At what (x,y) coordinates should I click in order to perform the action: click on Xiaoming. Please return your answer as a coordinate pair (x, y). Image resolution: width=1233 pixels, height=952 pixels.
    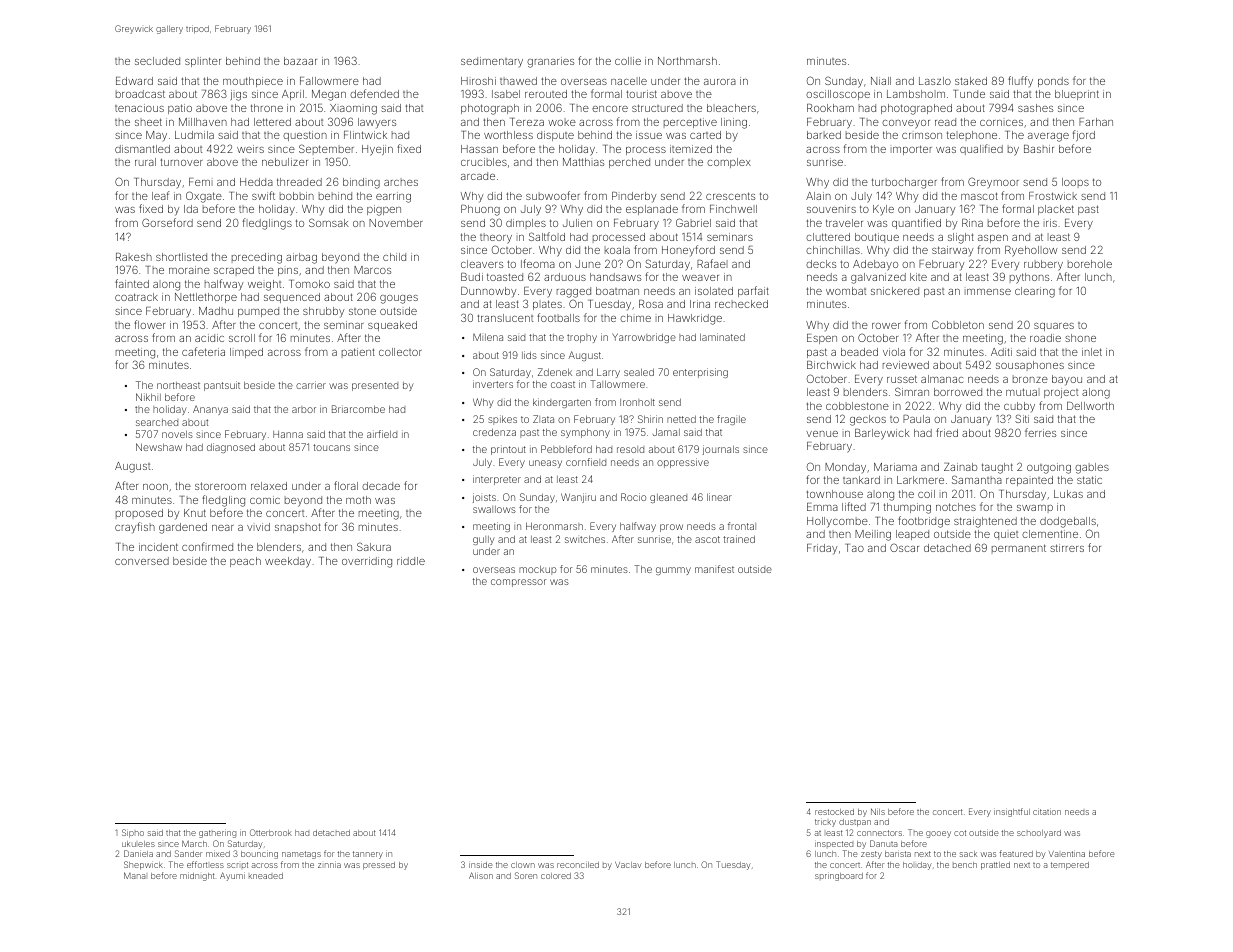
    Looking at the image, I should click on (353, 109).
